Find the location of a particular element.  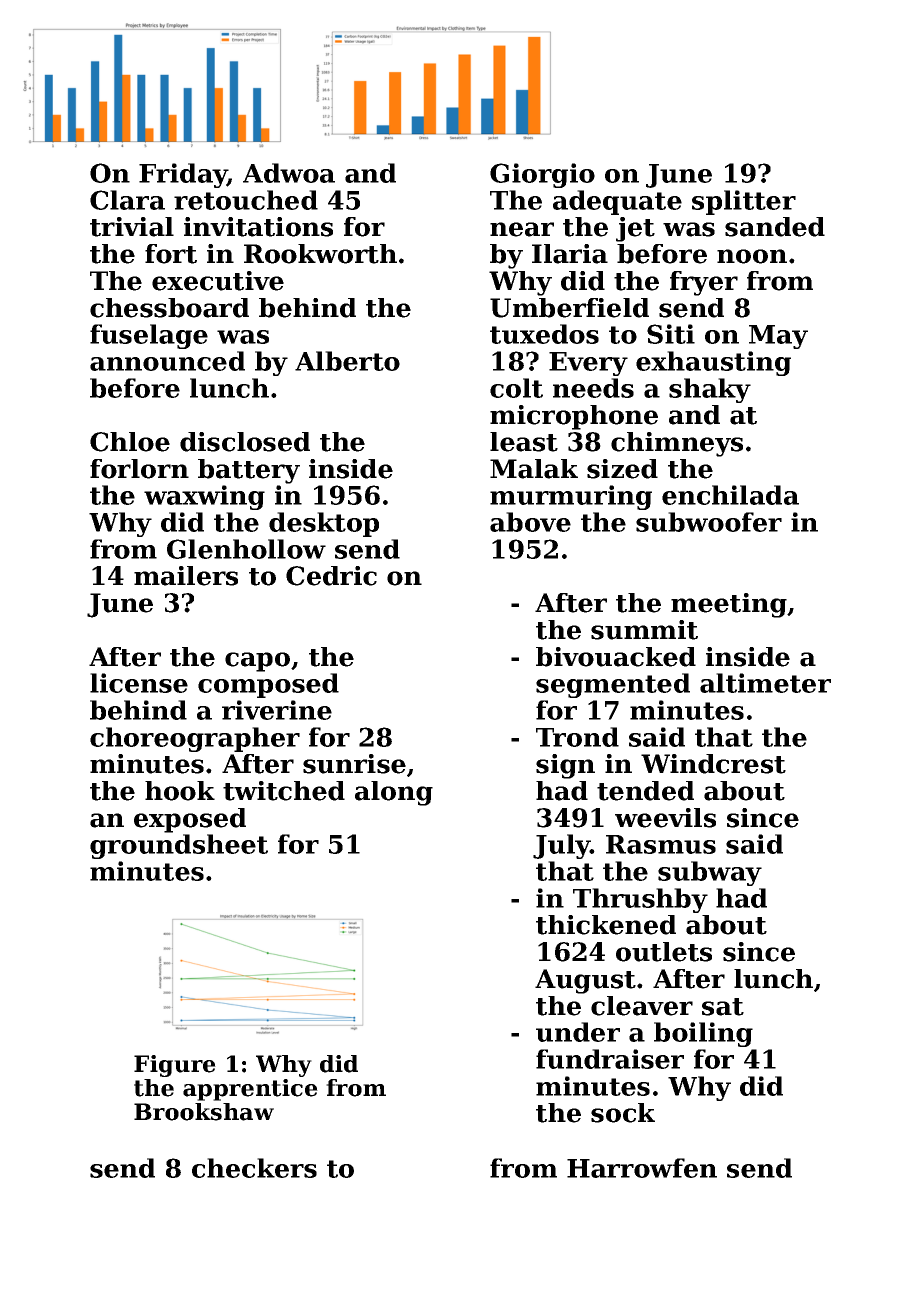

Brookshaw is located at coordinates (204, 1112).
